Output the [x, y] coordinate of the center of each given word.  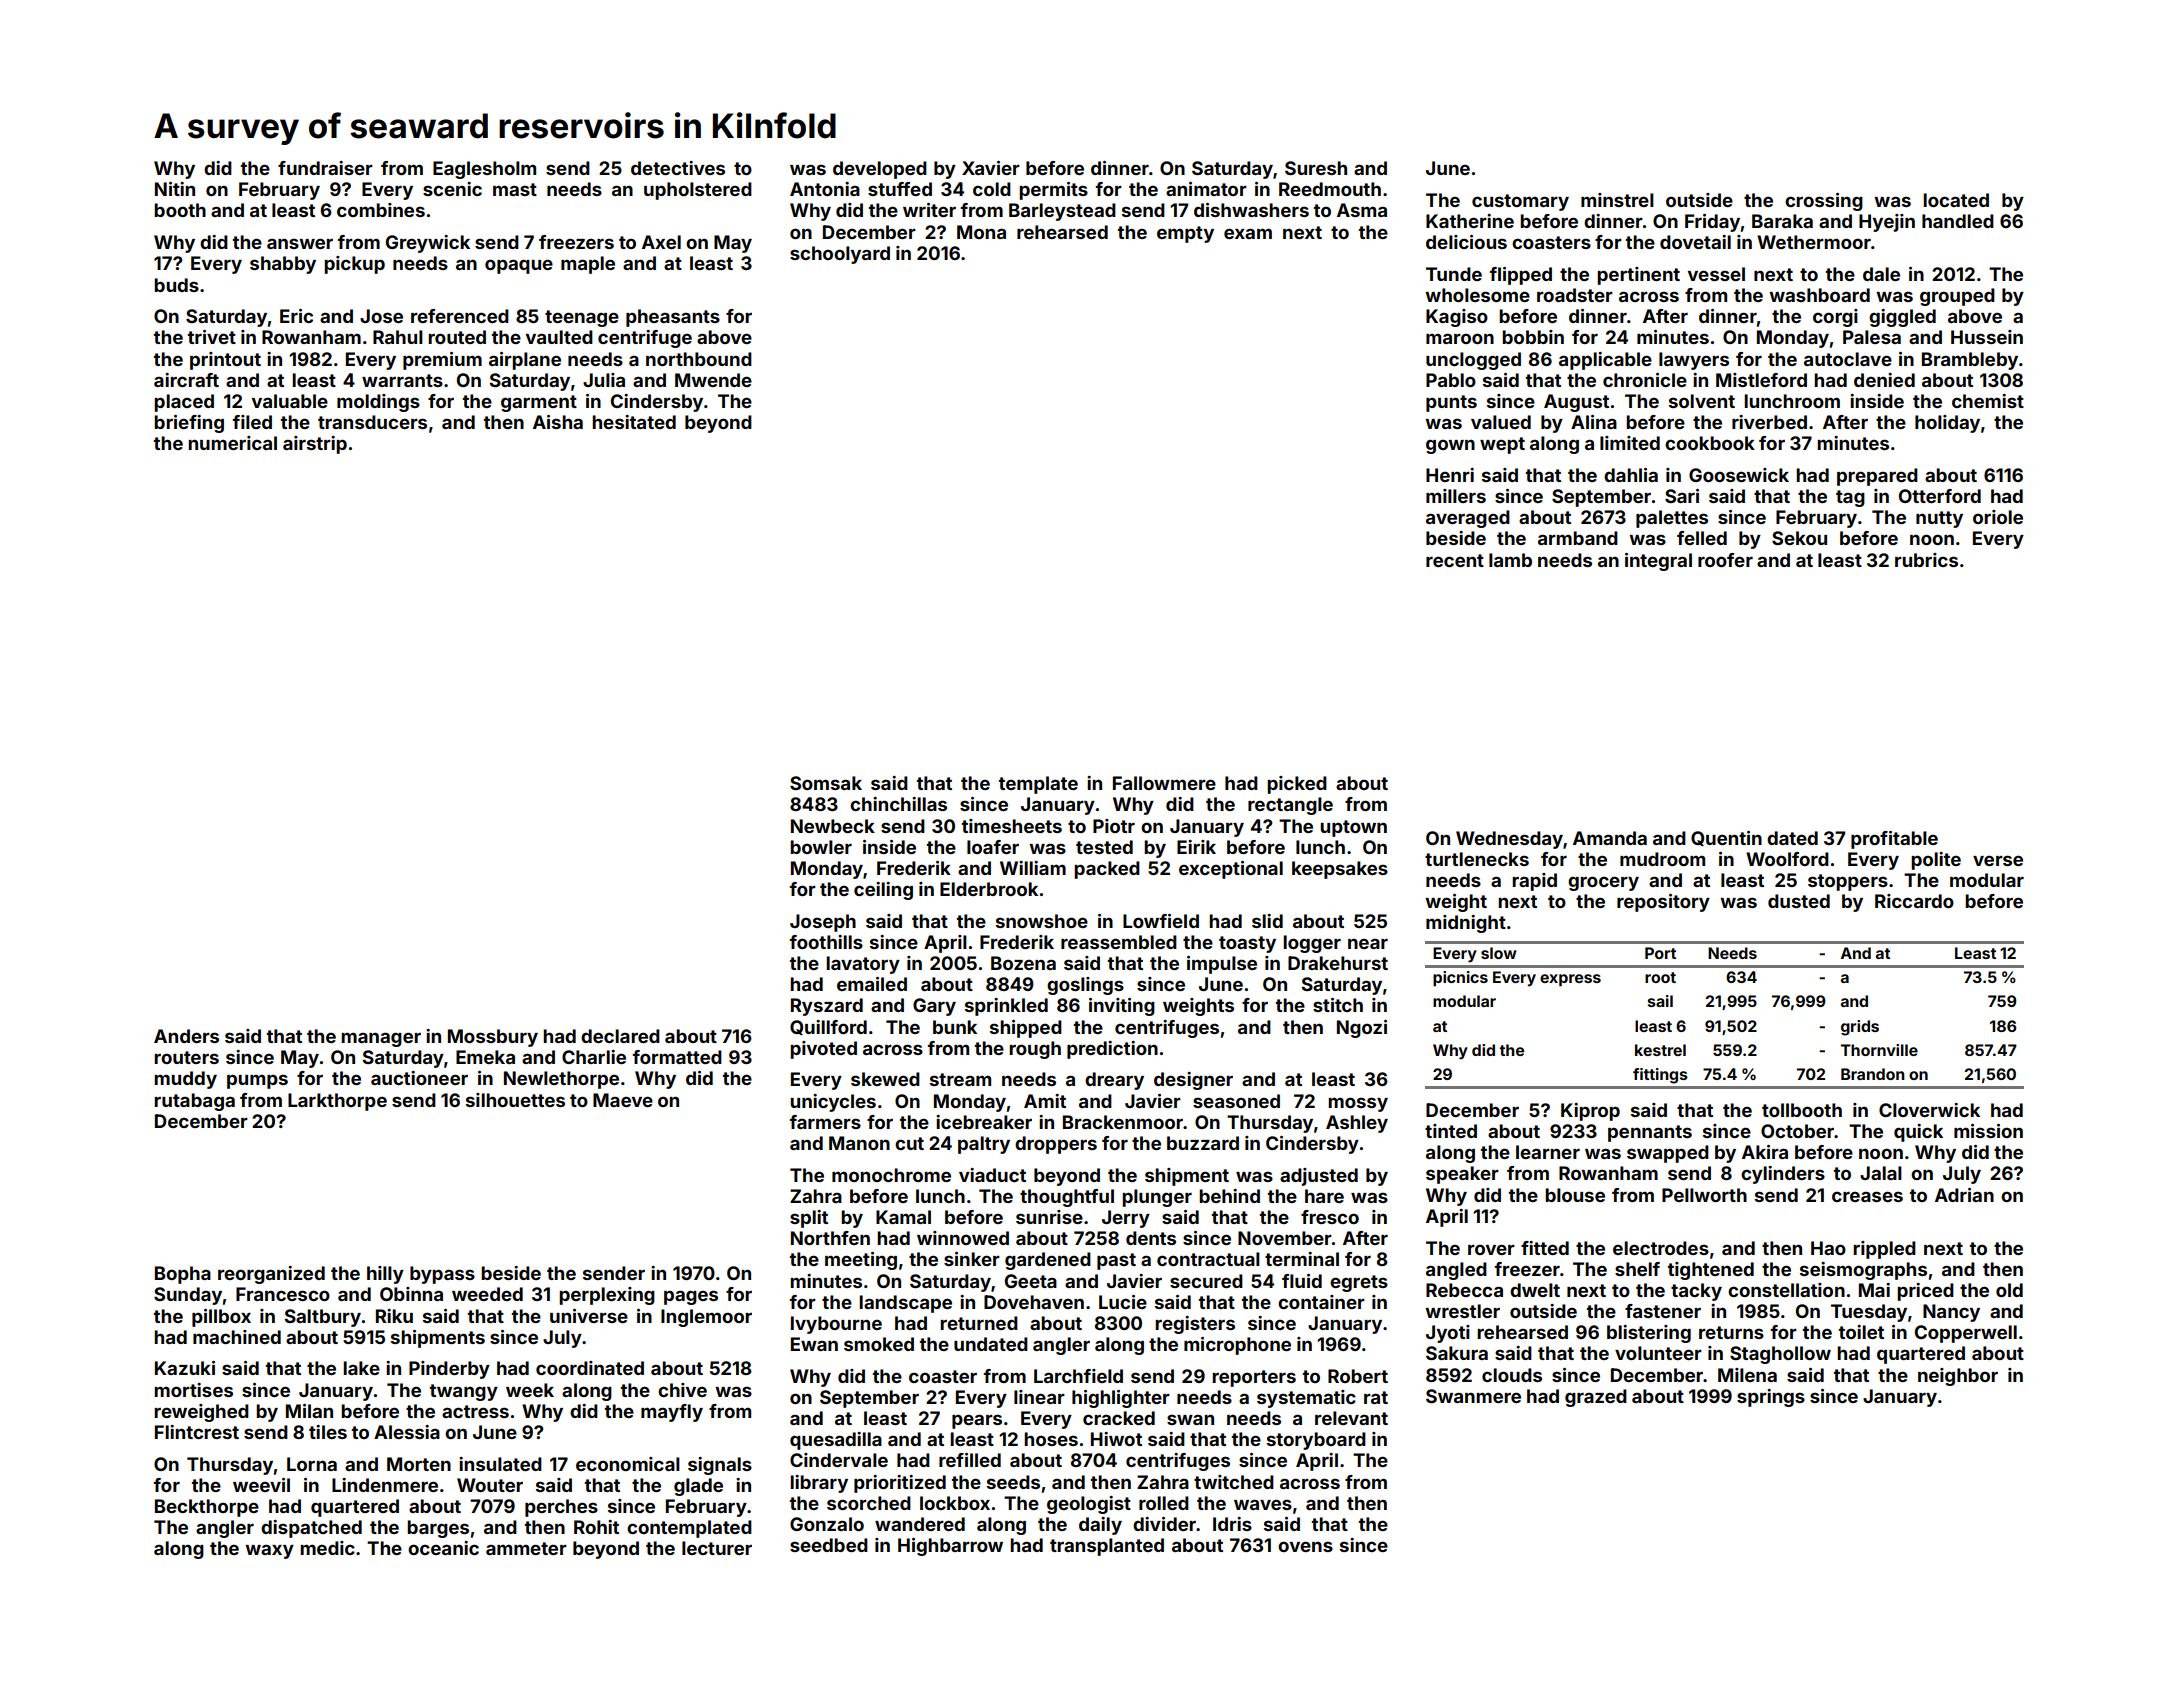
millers [1456, 496]
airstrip [315, 445]
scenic [452, 189]
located [1956, 200]
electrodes [1661, 1248]
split [809, 1219]
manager [381, 1039]
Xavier [991, 168]
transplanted [1107, 1547]
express [1570, 980]
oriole [1998, 517]
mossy [1358, 1104]
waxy [269, 1552]
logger [1312, 944]
